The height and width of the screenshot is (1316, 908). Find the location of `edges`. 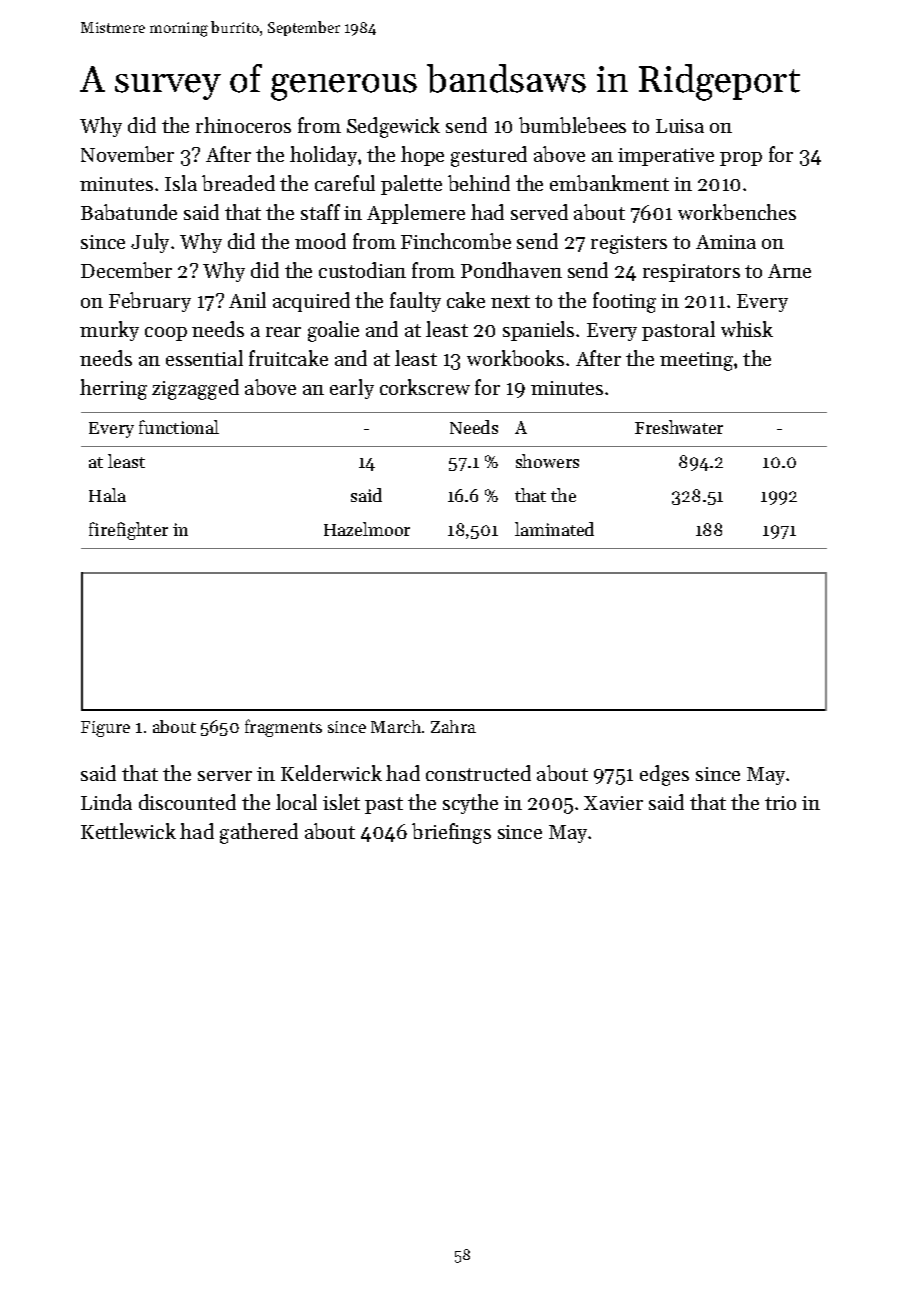

edges is located at coordinates (664, 775).
